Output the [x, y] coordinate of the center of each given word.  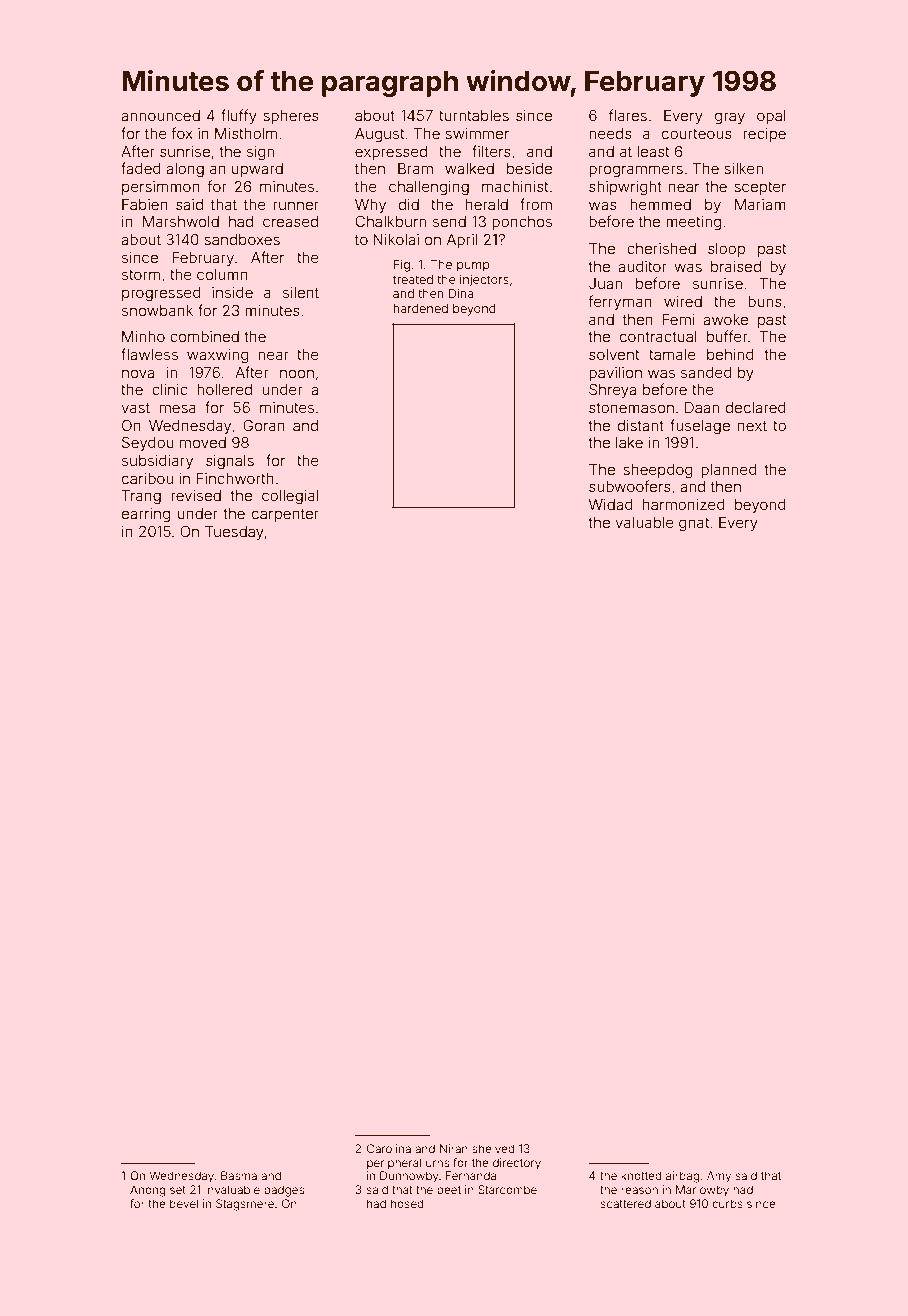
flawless [149, 354]
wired [683, 301]
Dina [461, 293]
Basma [239, 1175]
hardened [420, 308]
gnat [694, 525]
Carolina [389, 1148]
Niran [454, 1148]
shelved [493, 1148]
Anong [148, 1191]
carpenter [285, 515]
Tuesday [234, 533]
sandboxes [242, 239]
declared [756, 407]
